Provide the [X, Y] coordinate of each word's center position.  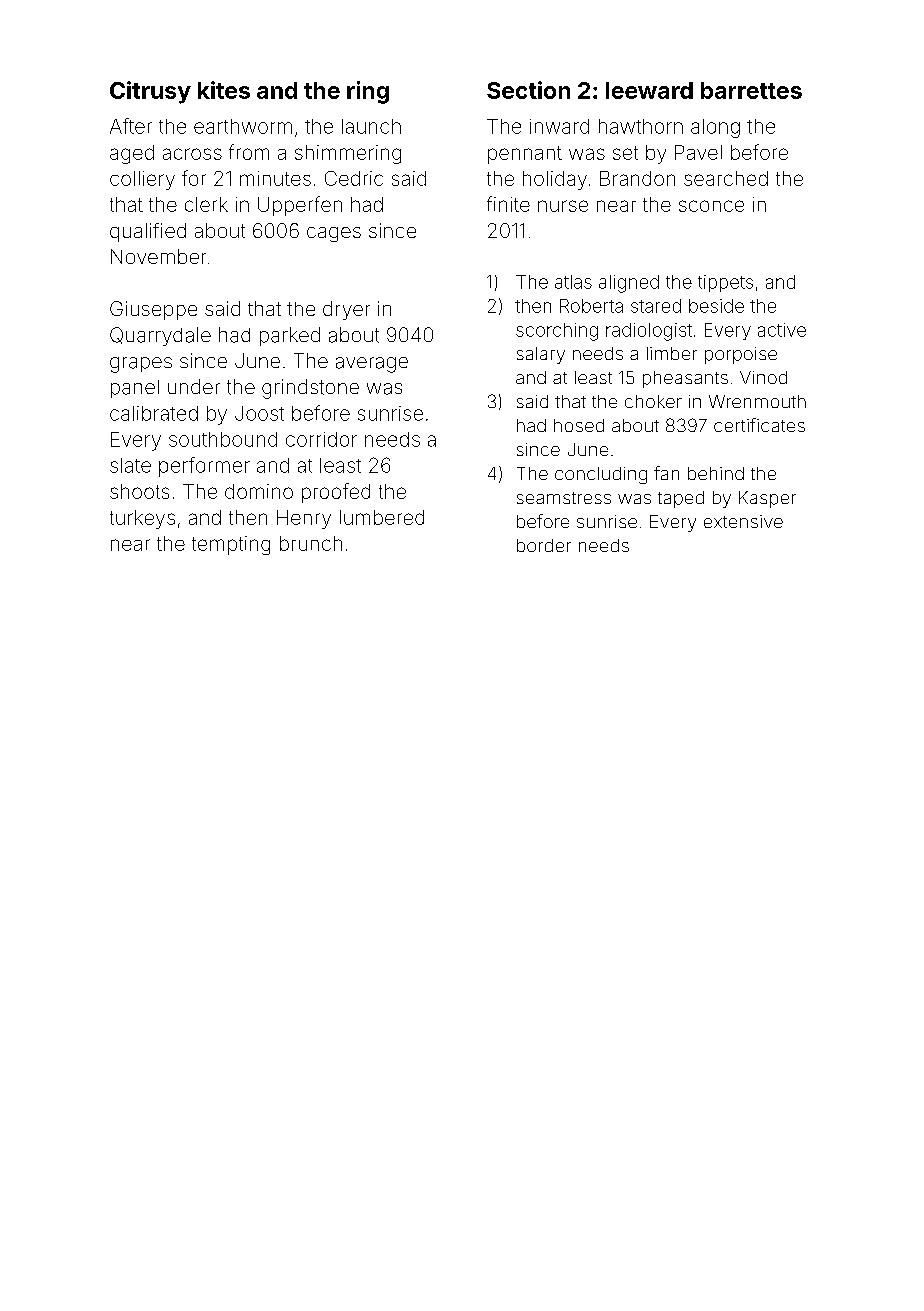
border [544, 545]
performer [204, 467]
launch [371, 126]
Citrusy [150, 92]
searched [726, 178]
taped [681, 499]
